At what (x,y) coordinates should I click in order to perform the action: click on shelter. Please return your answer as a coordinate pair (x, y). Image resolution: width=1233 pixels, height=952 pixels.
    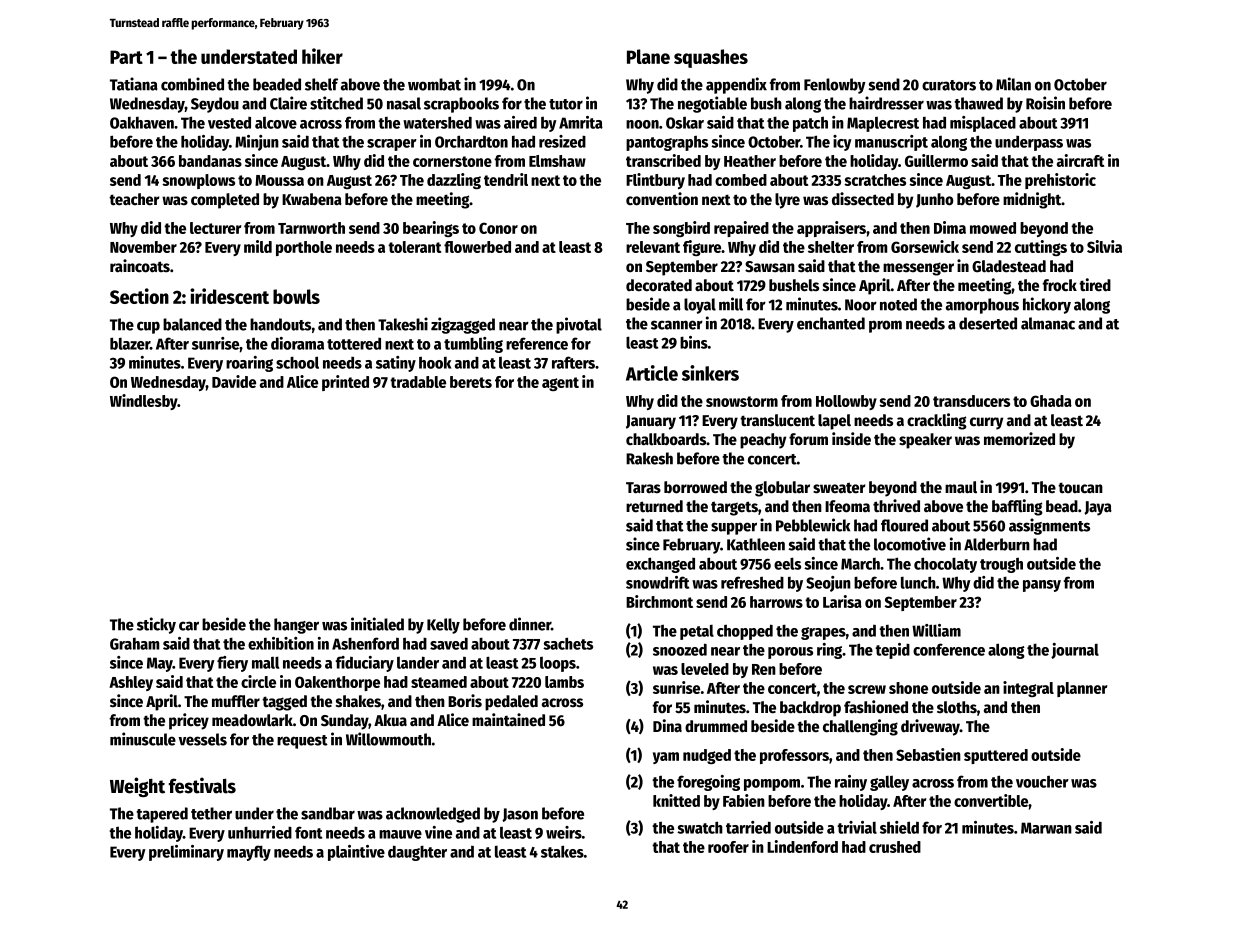
    Looking at the image, I should click on (831, 247).
